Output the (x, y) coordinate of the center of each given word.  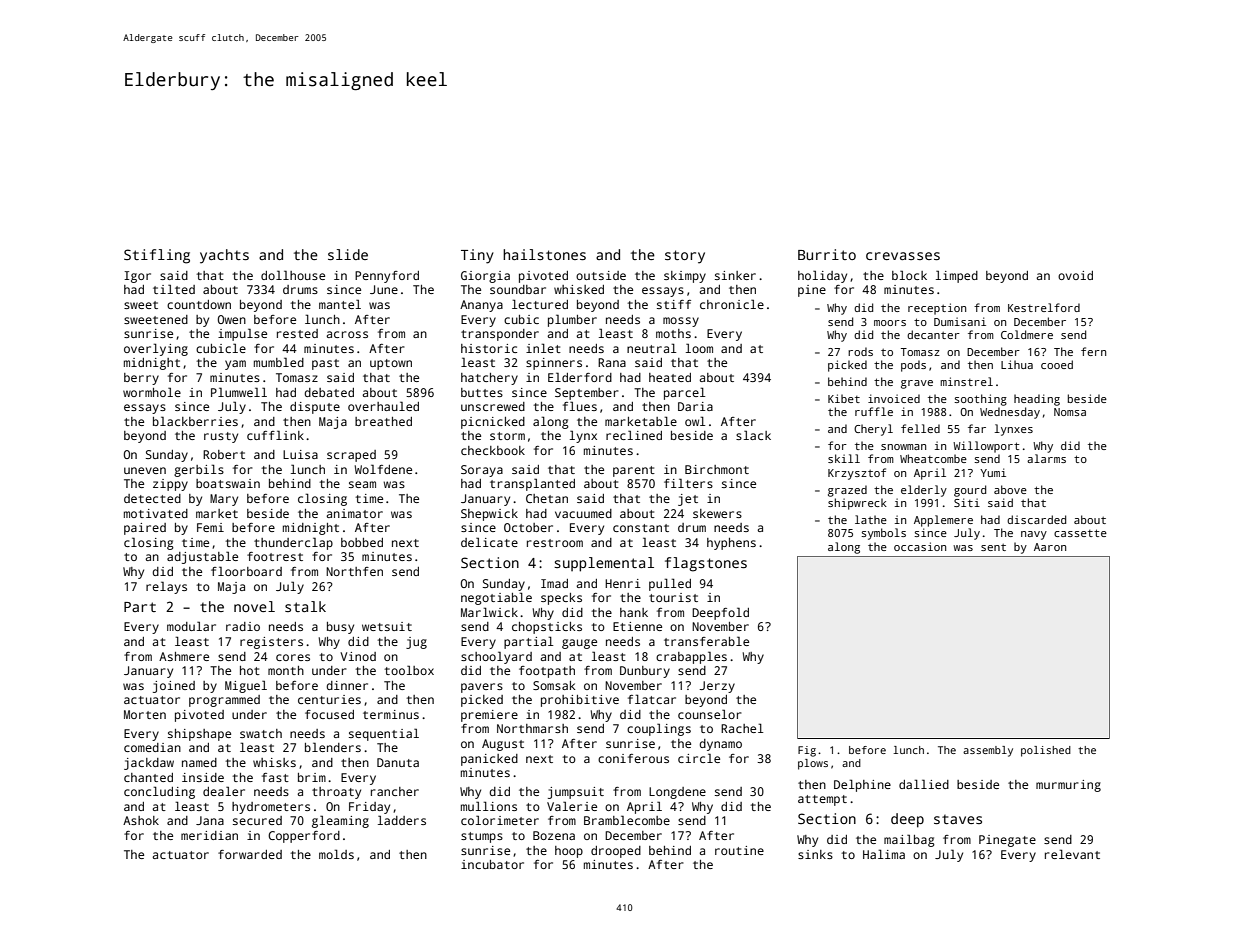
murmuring (1068, 786)
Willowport (986, 447)
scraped (351, 456)
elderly (924, 491)
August (503, 745)
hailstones (544, 254)
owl (695, 421)
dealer (224, 791)
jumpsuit (576, 793)
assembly (988, 751)
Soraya (482, 471)
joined (174, 687)
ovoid (1075, 275)
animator (354, 513)
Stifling (157, 256)
